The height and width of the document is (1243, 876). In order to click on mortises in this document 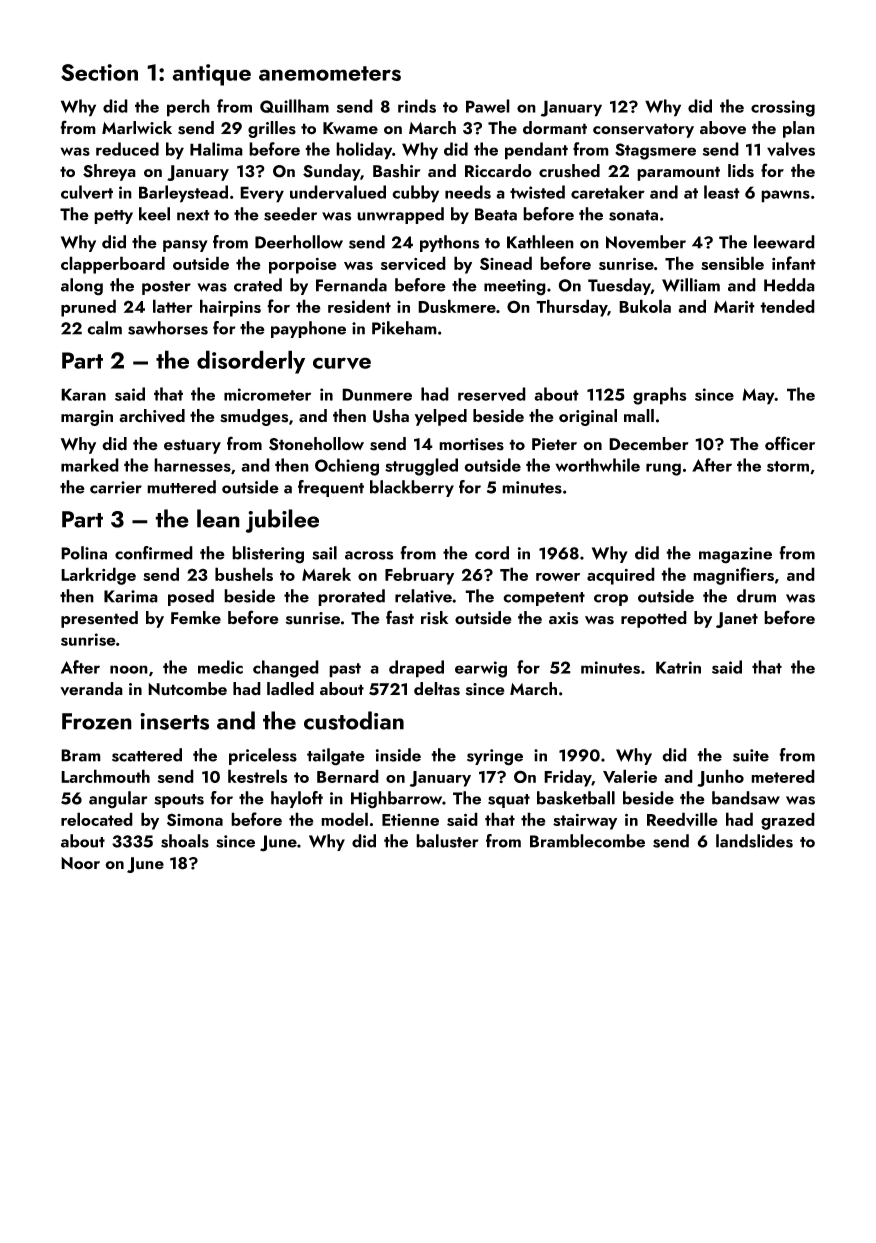, I will do `click(471, 444)`.
